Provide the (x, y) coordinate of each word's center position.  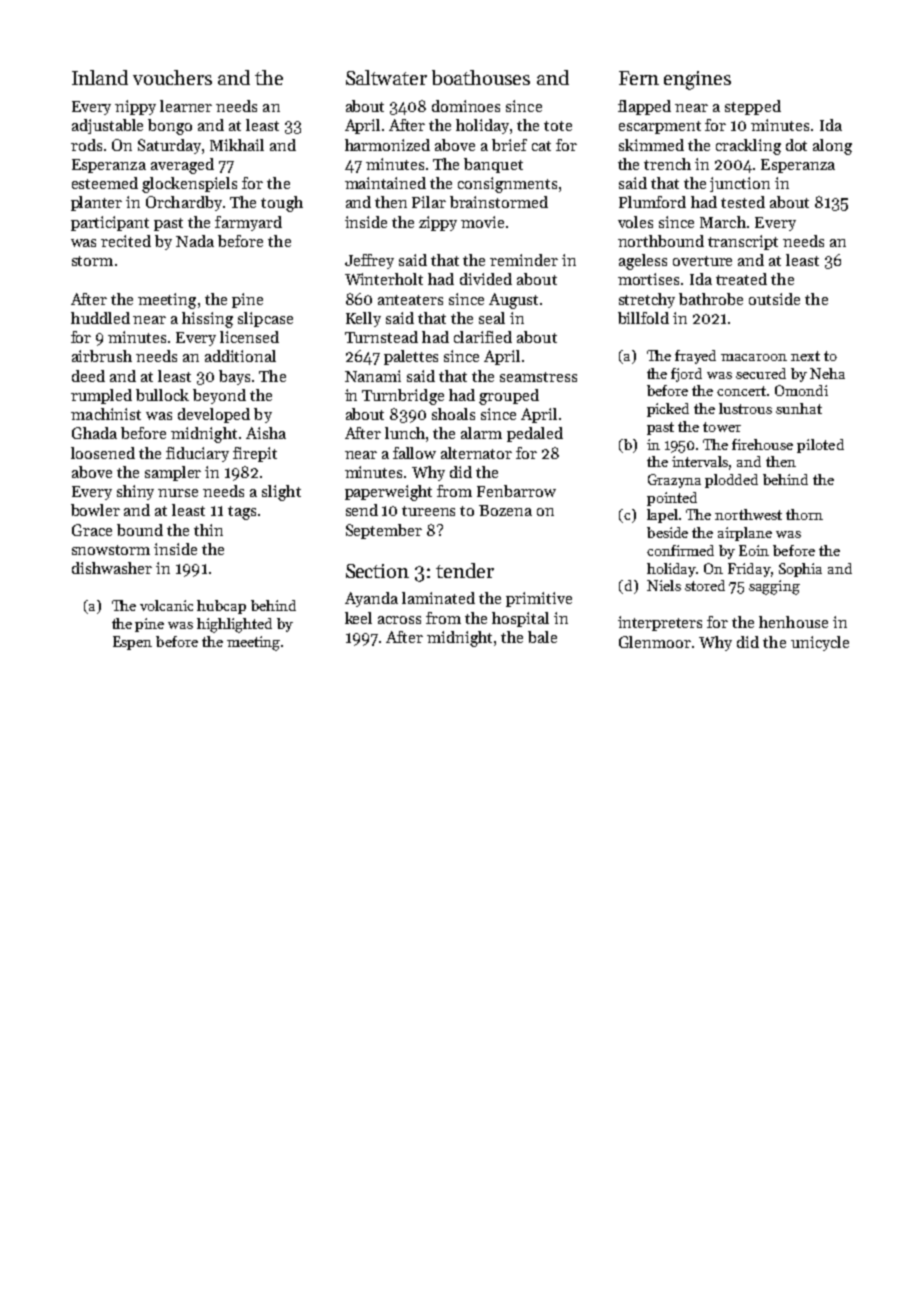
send (362, 510)
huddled (100, 318)
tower (722, 427)
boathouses (481, 77)
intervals (701, 463)
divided (486, 279)
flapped (644, 107)
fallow (414, 453)
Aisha (266, 433)
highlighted (234, 625)
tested (743, 202)
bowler (95, 510)
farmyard (248, 223)
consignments (507, 185)
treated (741, 279)
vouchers (172, 77)
